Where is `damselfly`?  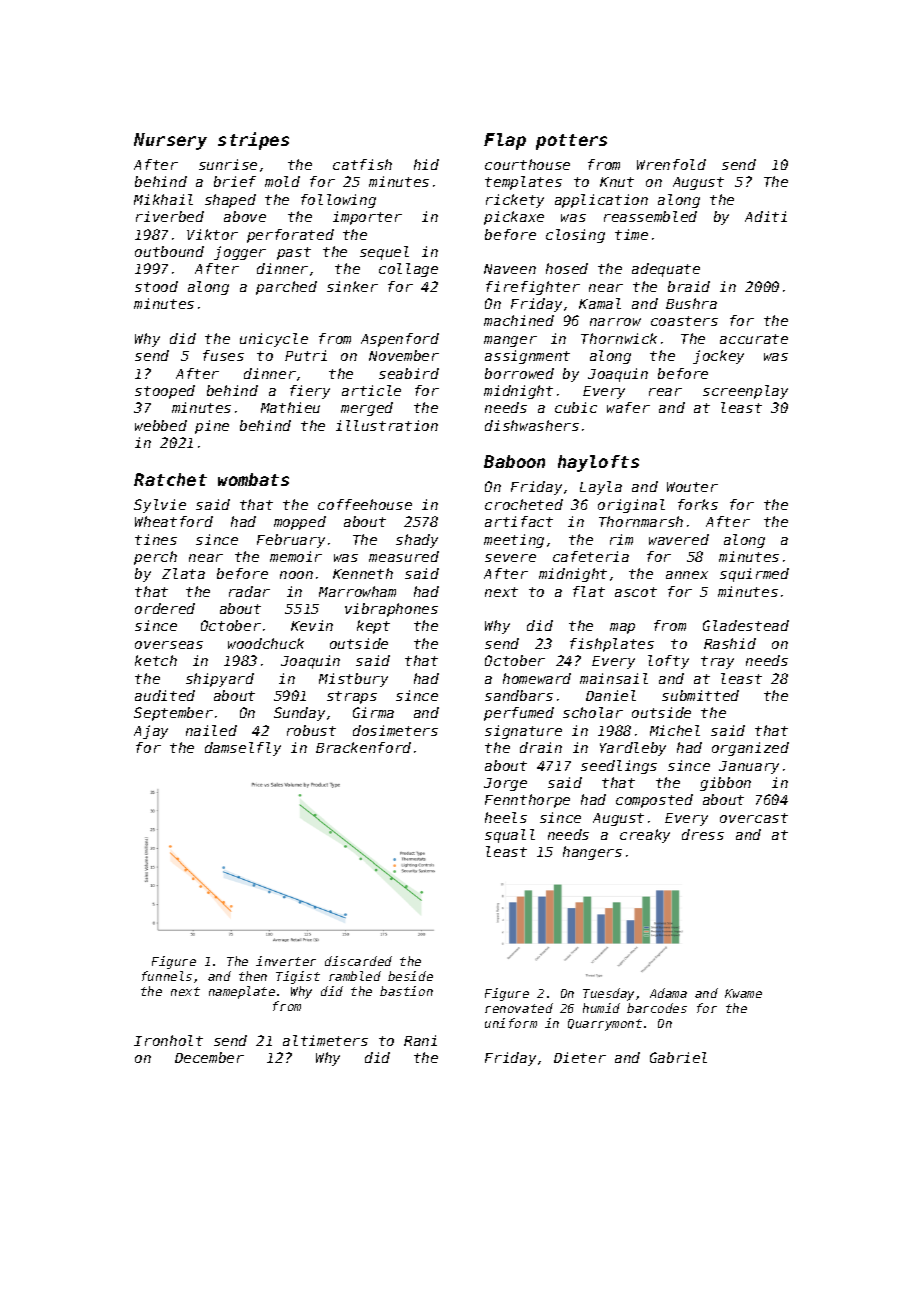 damselfly is located at coordinates (243, 749).
